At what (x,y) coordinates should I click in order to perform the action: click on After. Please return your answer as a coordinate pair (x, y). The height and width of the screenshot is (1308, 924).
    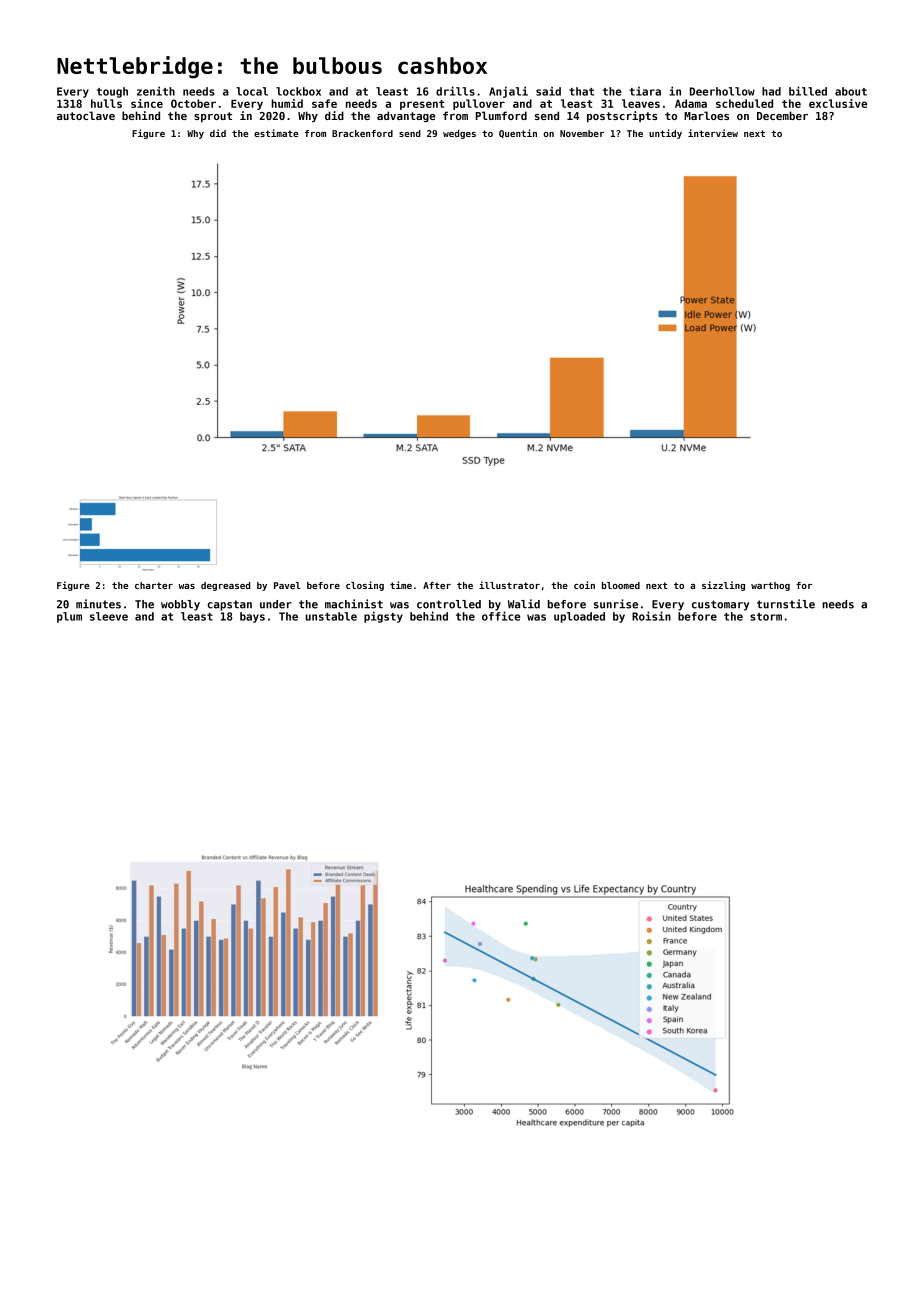
    Looking at the image, I should click on (437, 585).
